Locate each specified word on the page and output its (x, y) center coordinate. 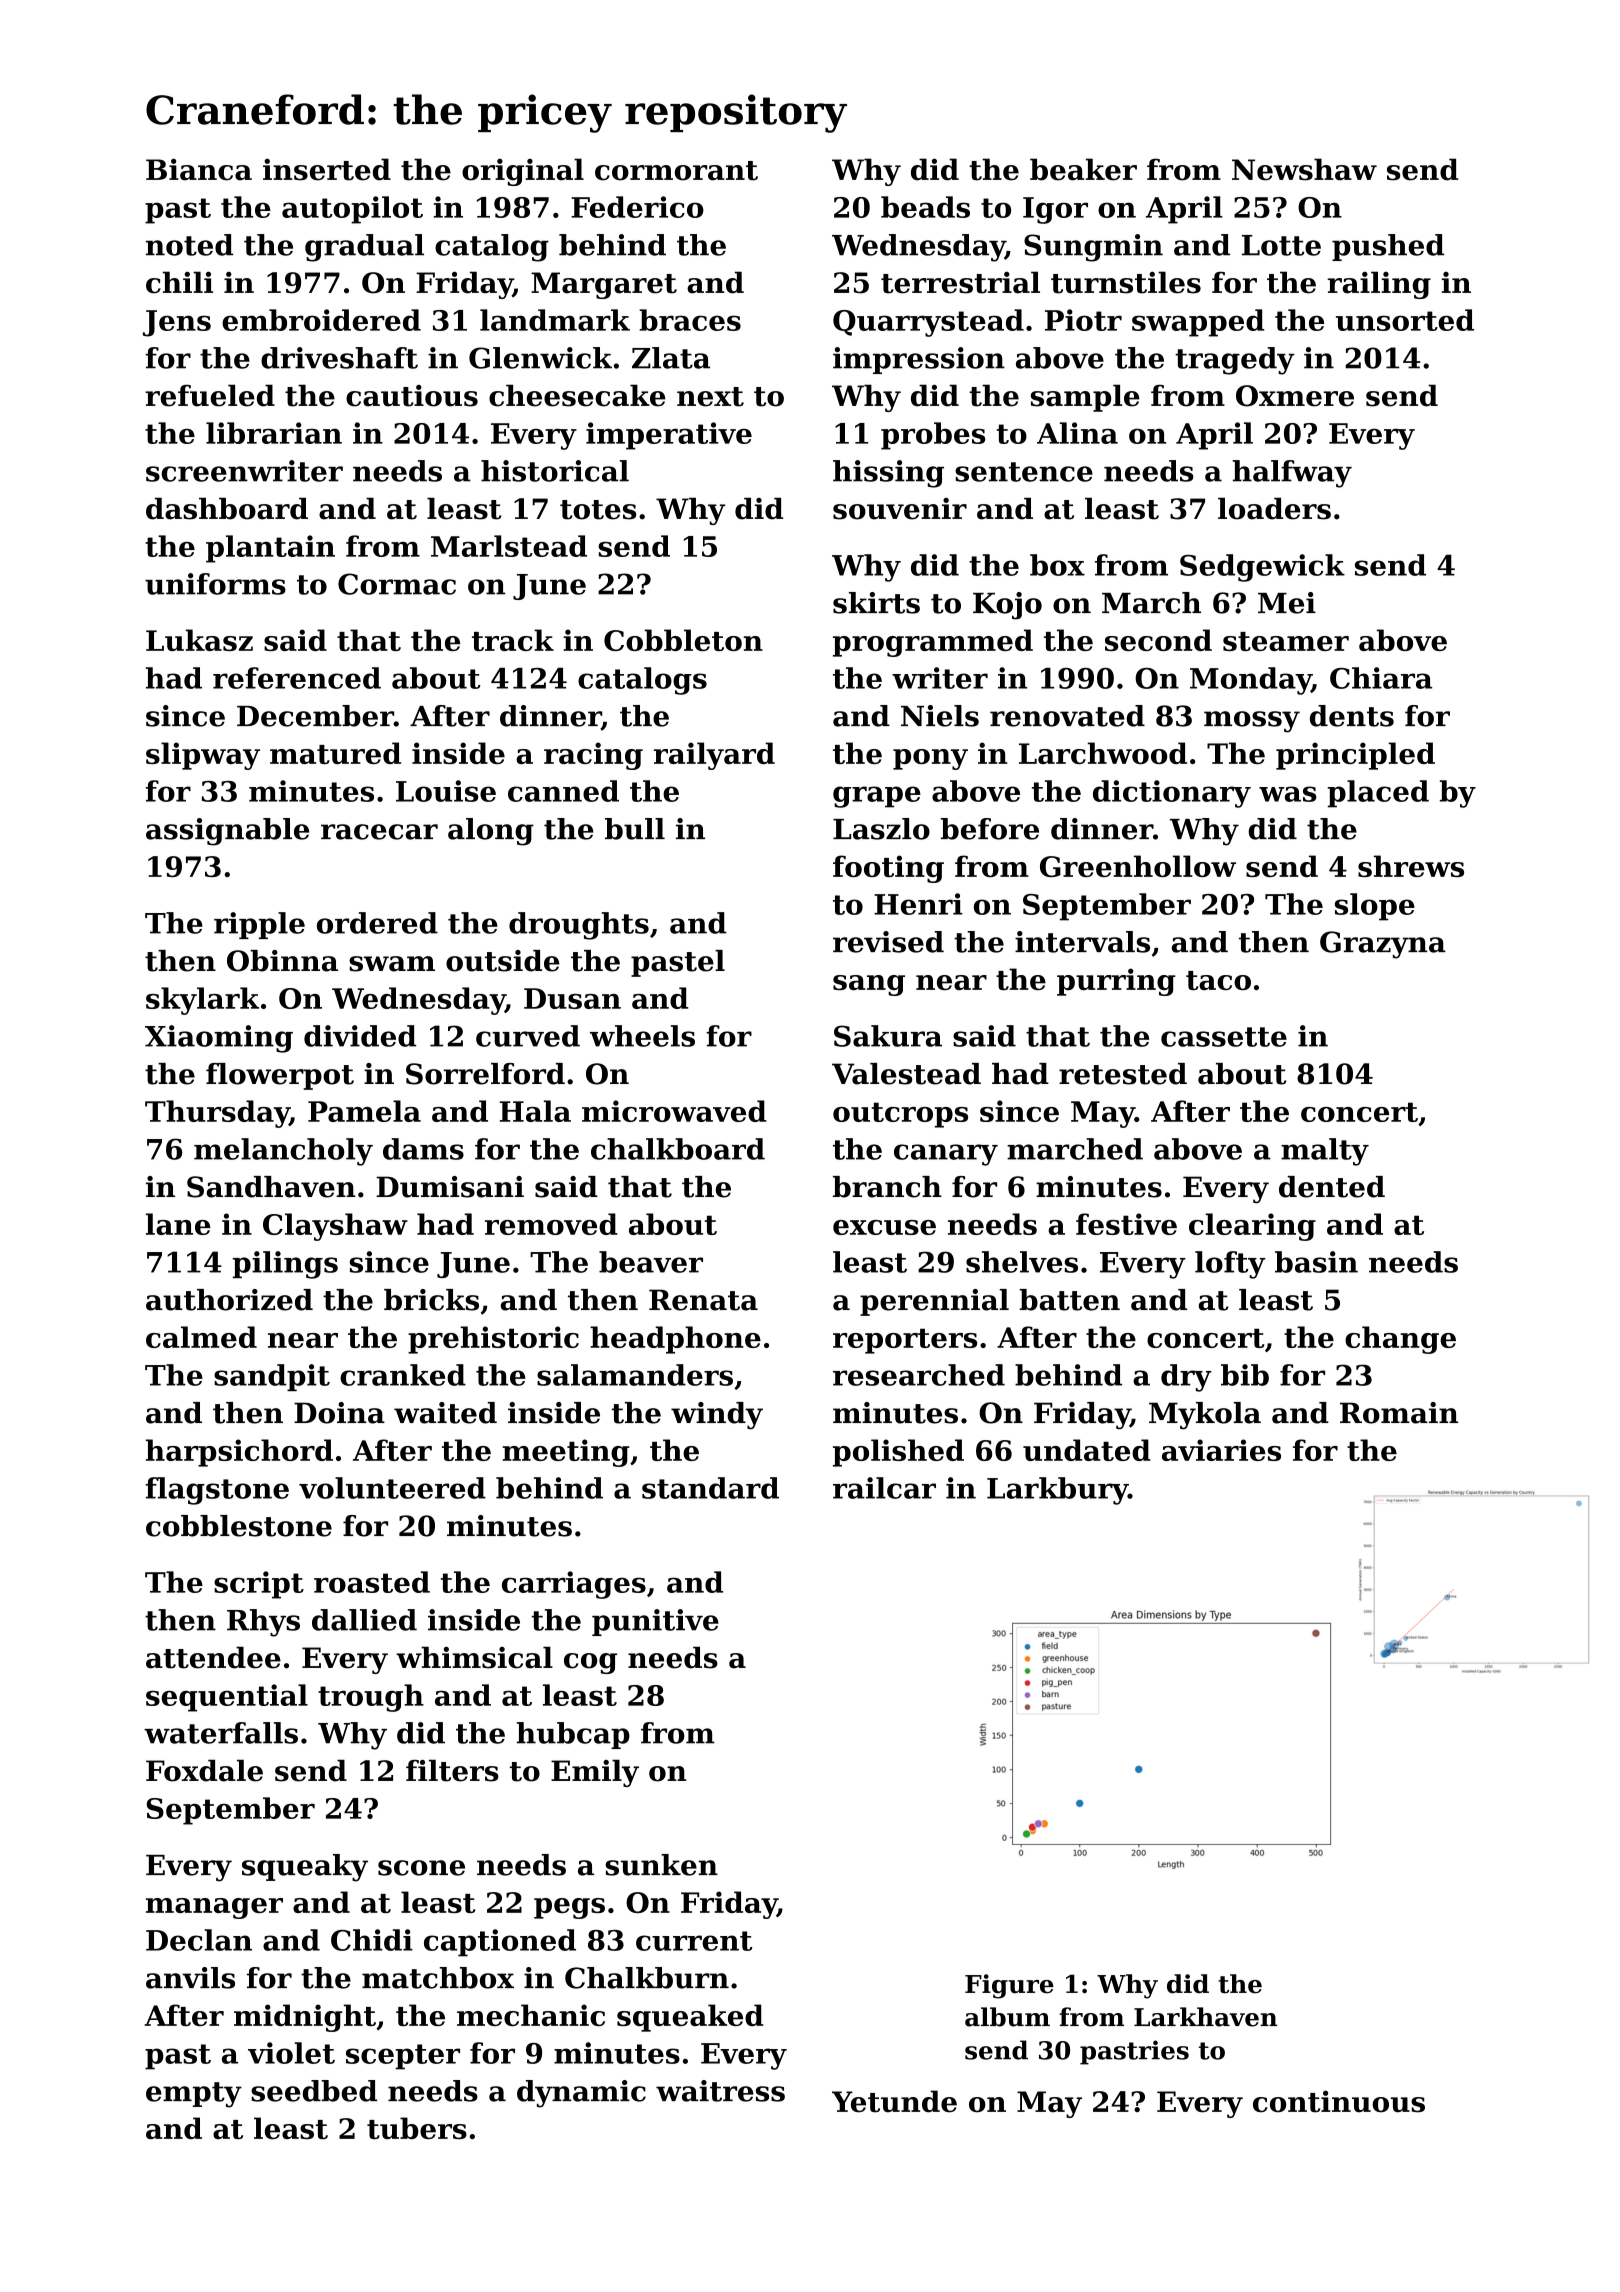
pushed (1388, 247)
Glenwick (540, 358)
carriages (574, 1585)
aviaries (1221, 1450)
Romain (1399, 1413)
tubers (417, 2128)
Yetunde (894, 2101)
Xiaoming (219, 1039)
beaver (651, 1262)
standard (710, 1488)
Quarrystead (928, 323)
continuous (1339, 2101)
